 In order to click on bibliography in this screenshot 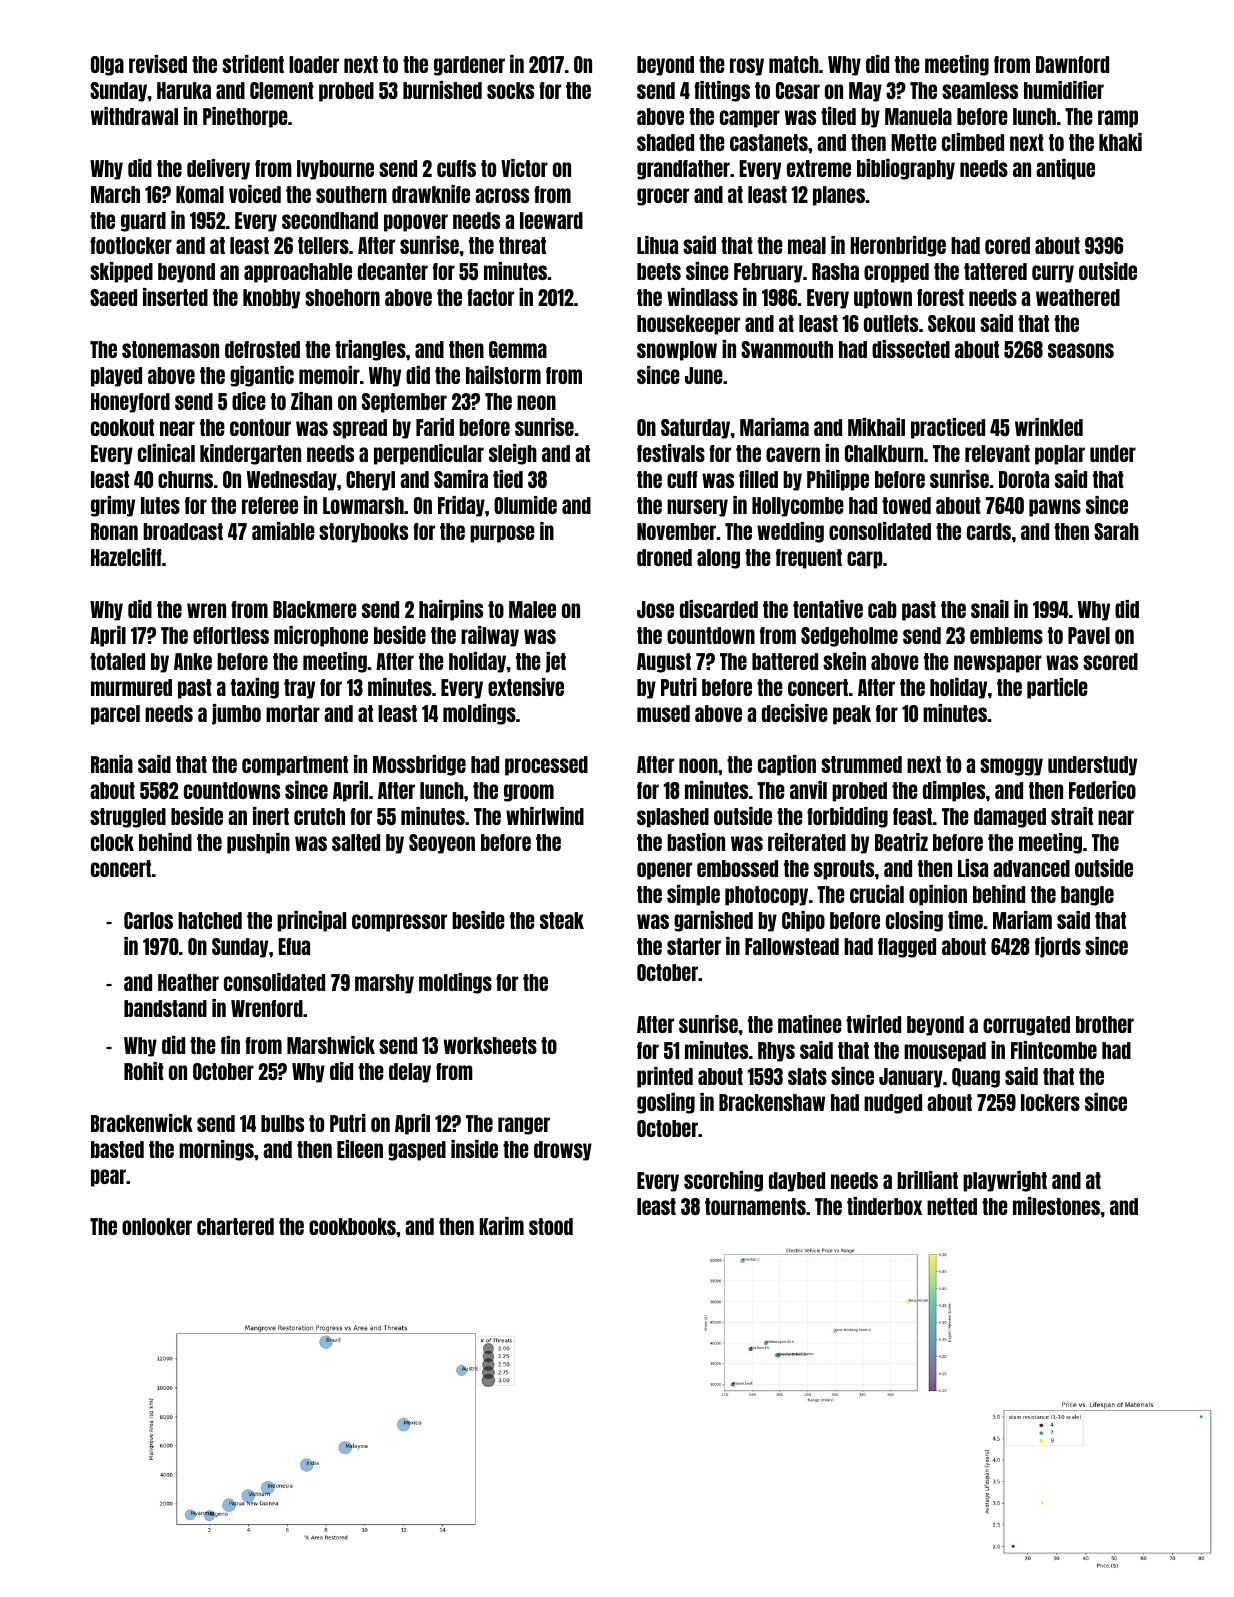, I will do `click(906, 169)`.
